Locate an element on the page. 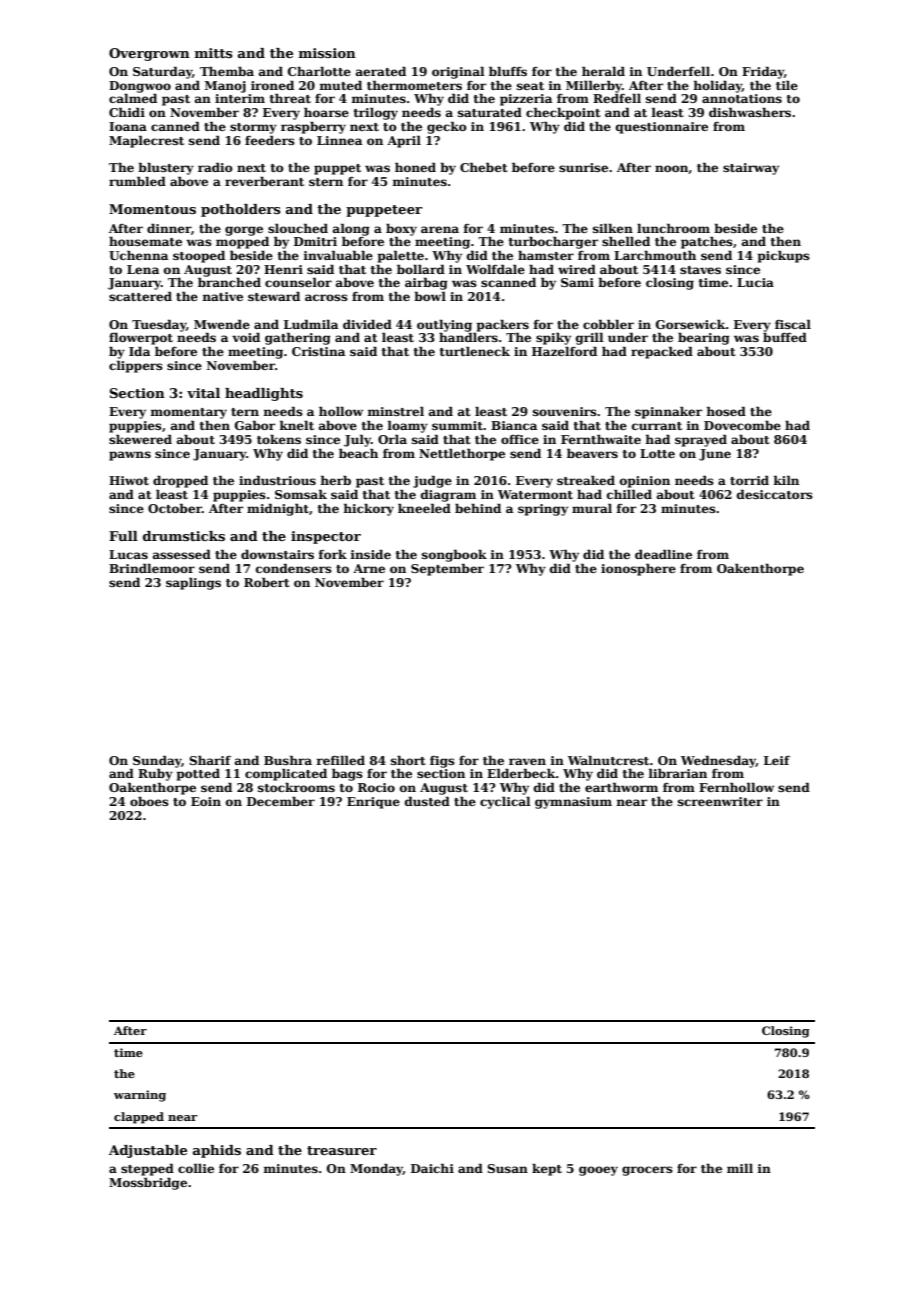 Image resolution: width=924 pixels, height=1308 pixels. Susan is located at coordinates (507, 1168).
